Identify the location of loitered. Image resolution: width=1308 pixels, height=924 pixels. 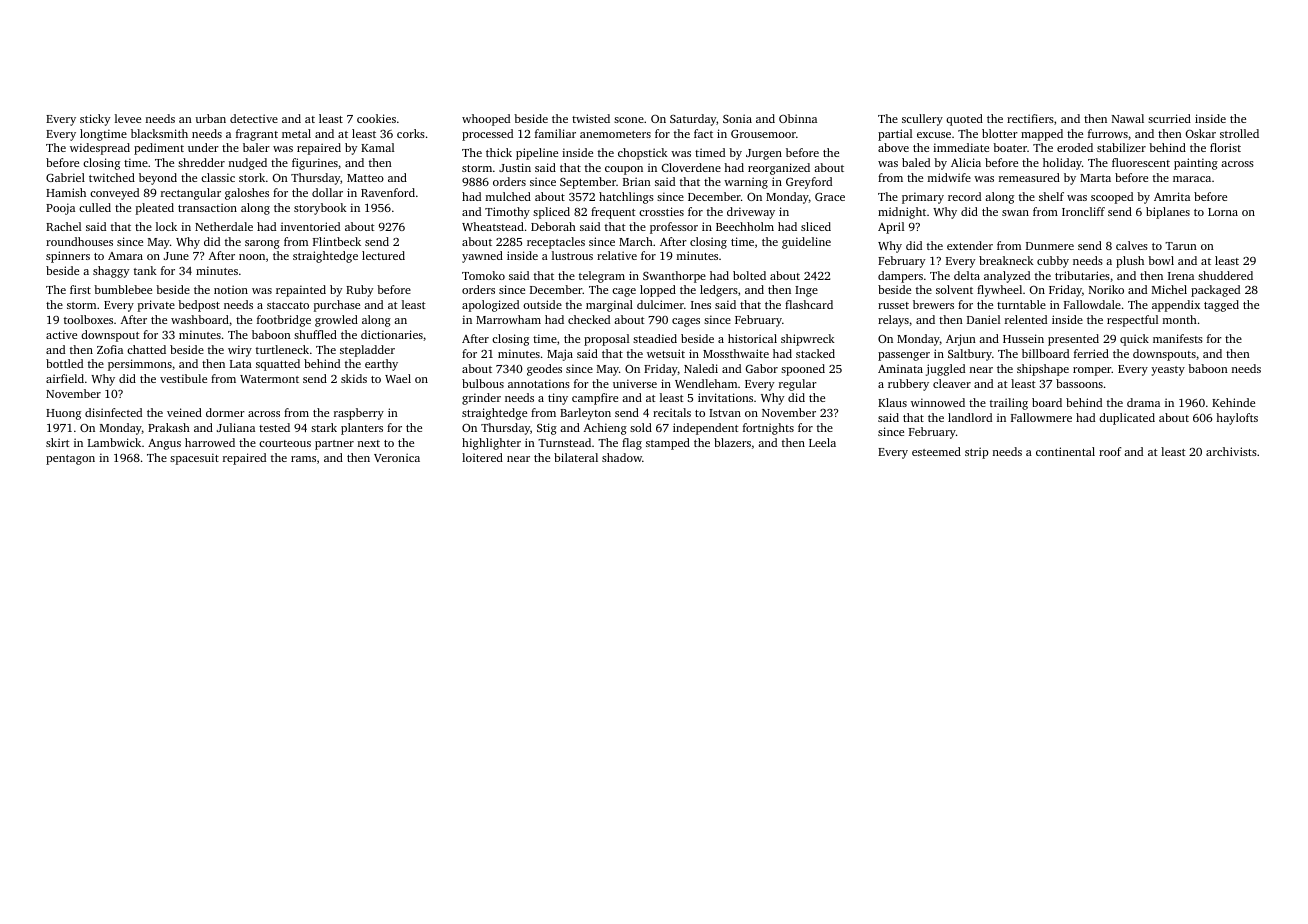
(482, 457).
